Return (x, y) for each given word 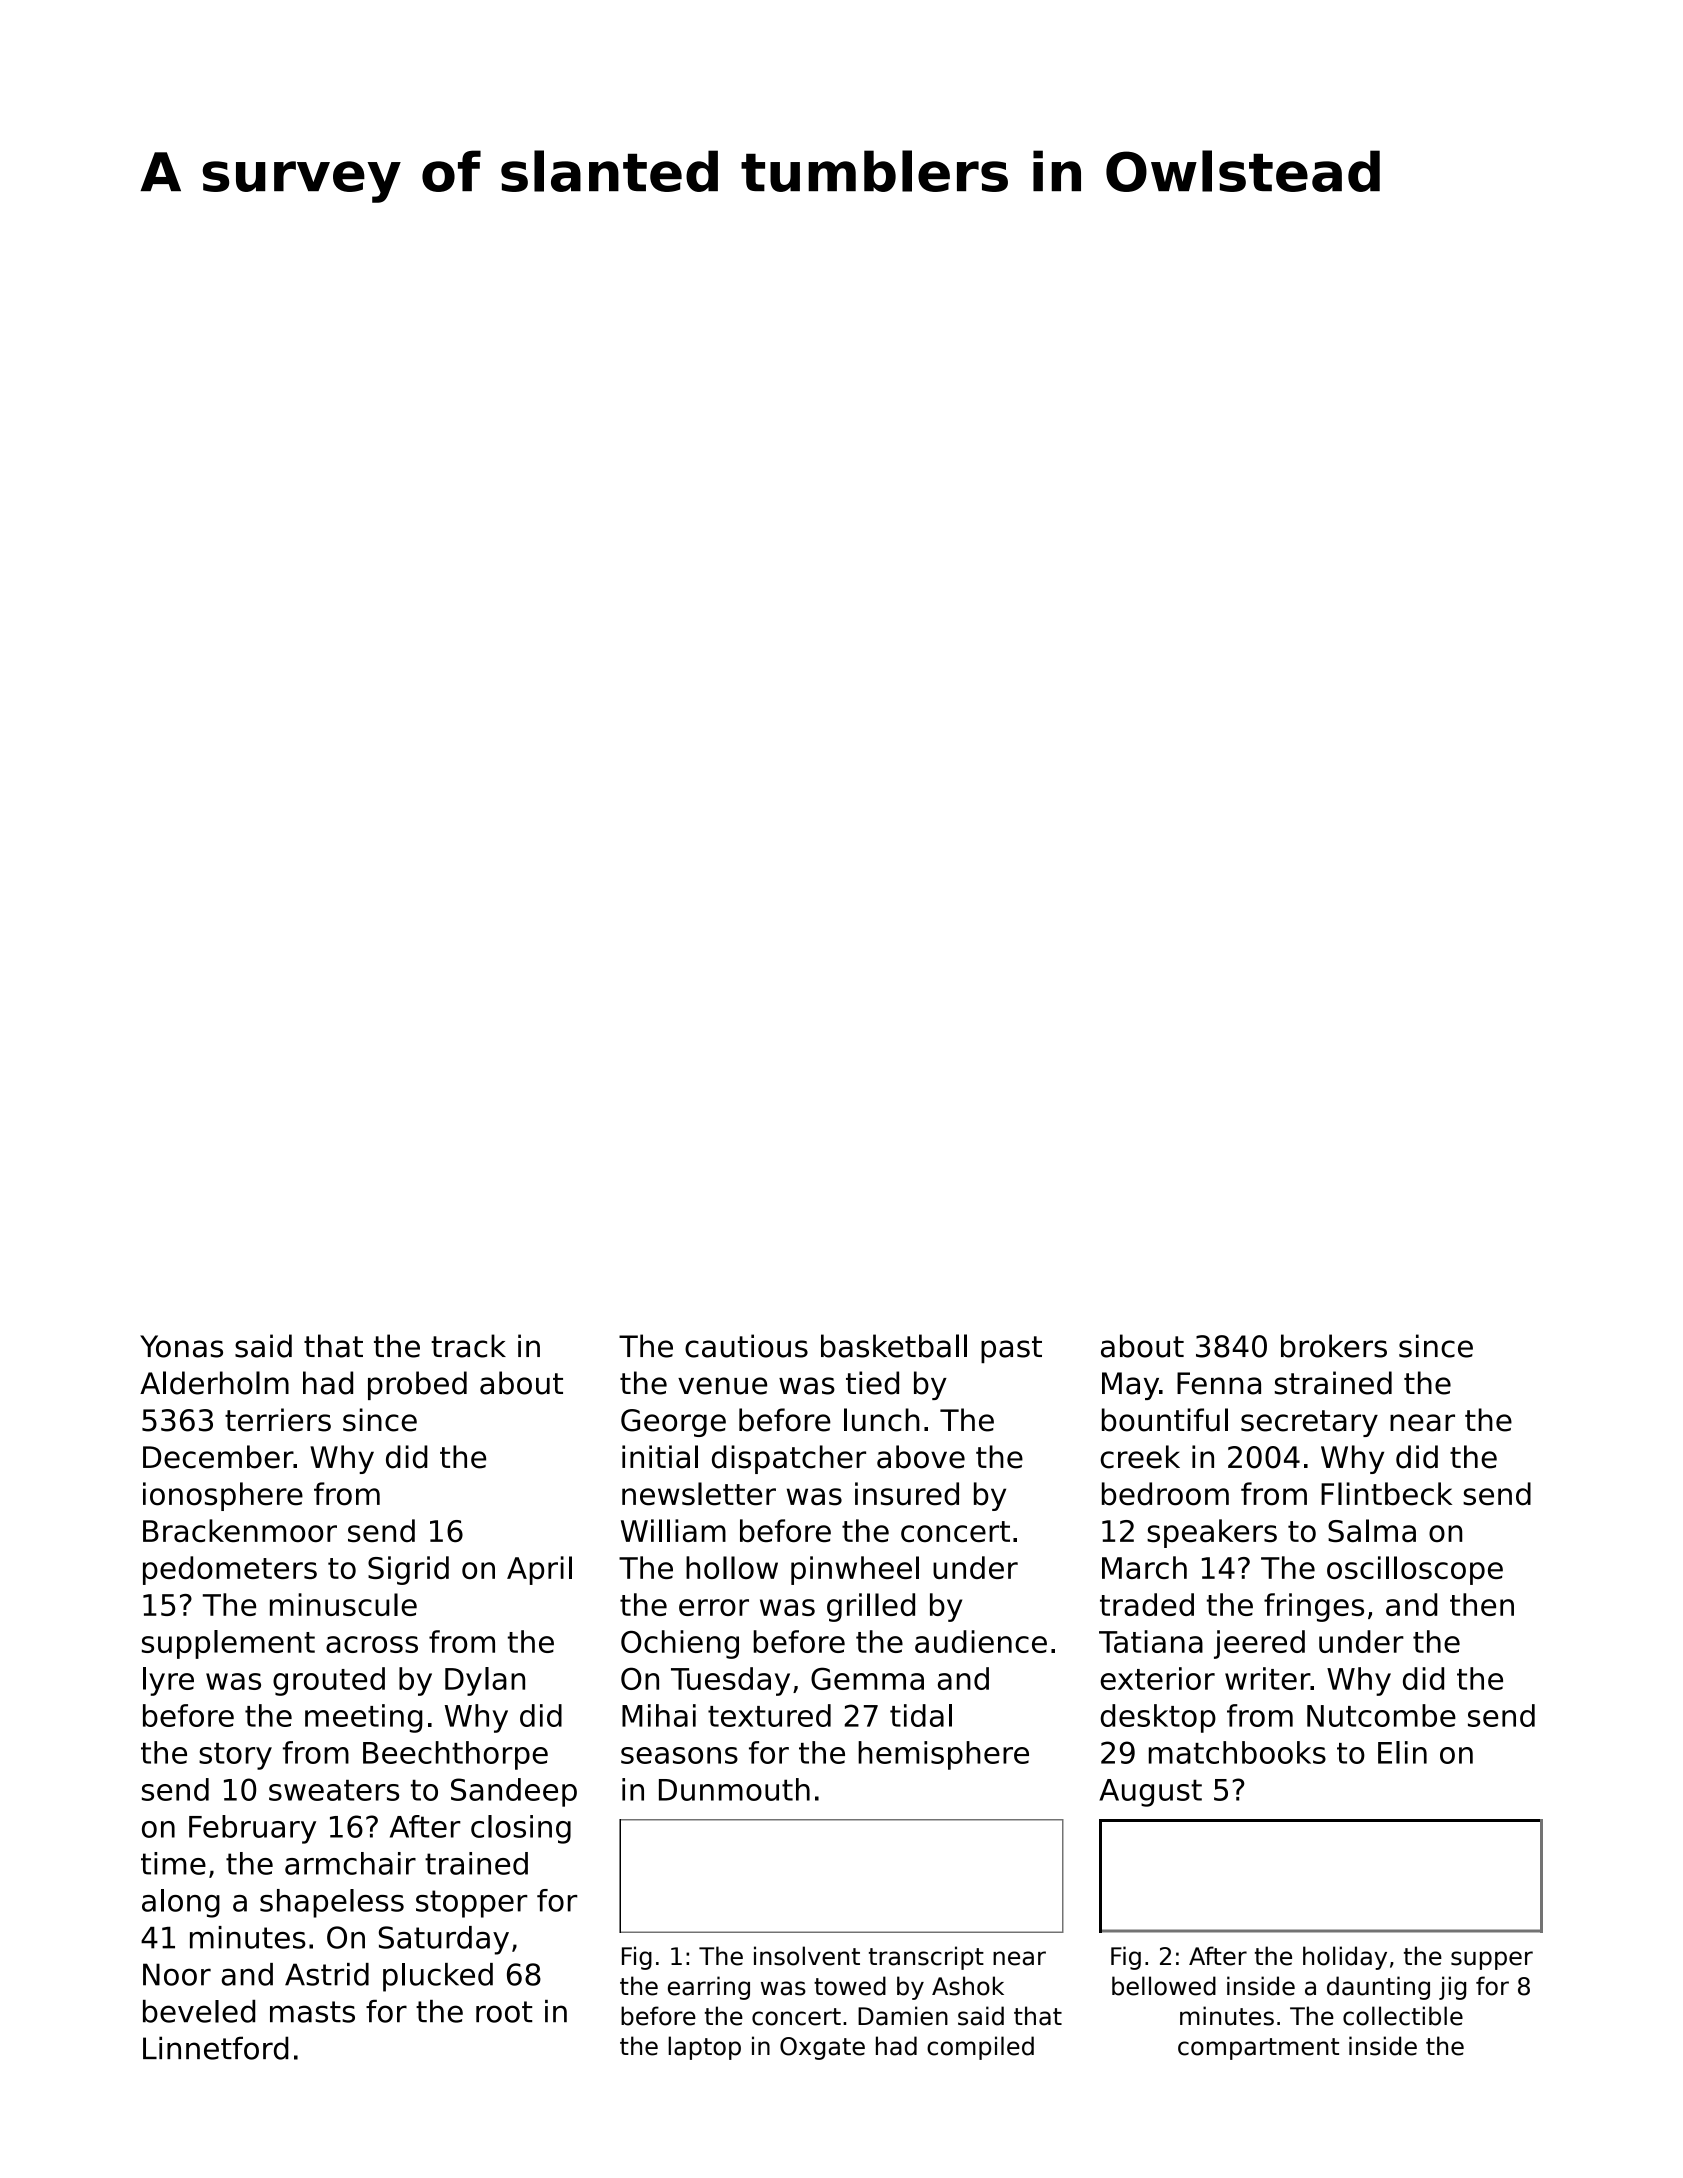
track (468, 1346)
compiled (980, 2048)
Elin (1402, 1752)
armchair (350, 1863)
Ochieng (680, 1644)
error (714, 1607)
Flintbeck (1386, 1494)
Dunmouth (734, 1789)
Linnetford (216, 2048)
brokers (1334, 1346)
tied (872, 1383)
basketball (894, 1346)
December (218, 1457)
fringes (1314, 1607)
